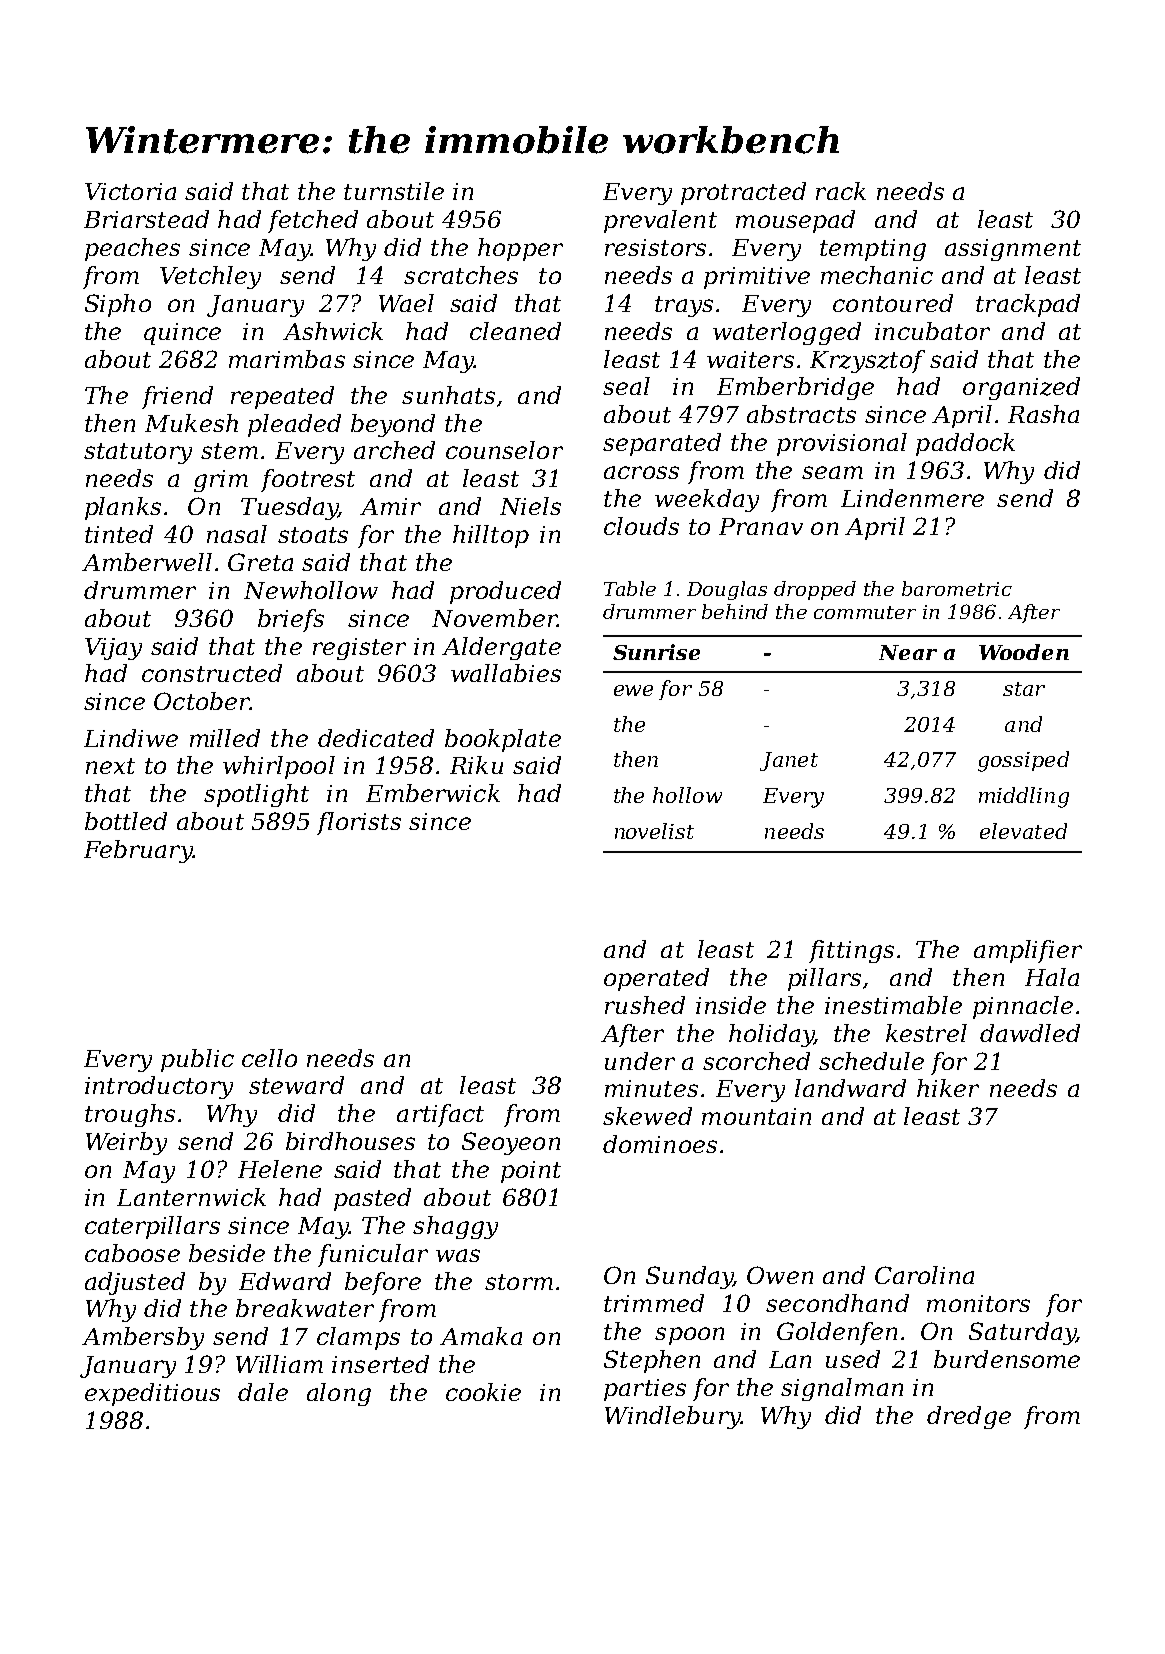  I want to click on fetched, so click(313, 221).
